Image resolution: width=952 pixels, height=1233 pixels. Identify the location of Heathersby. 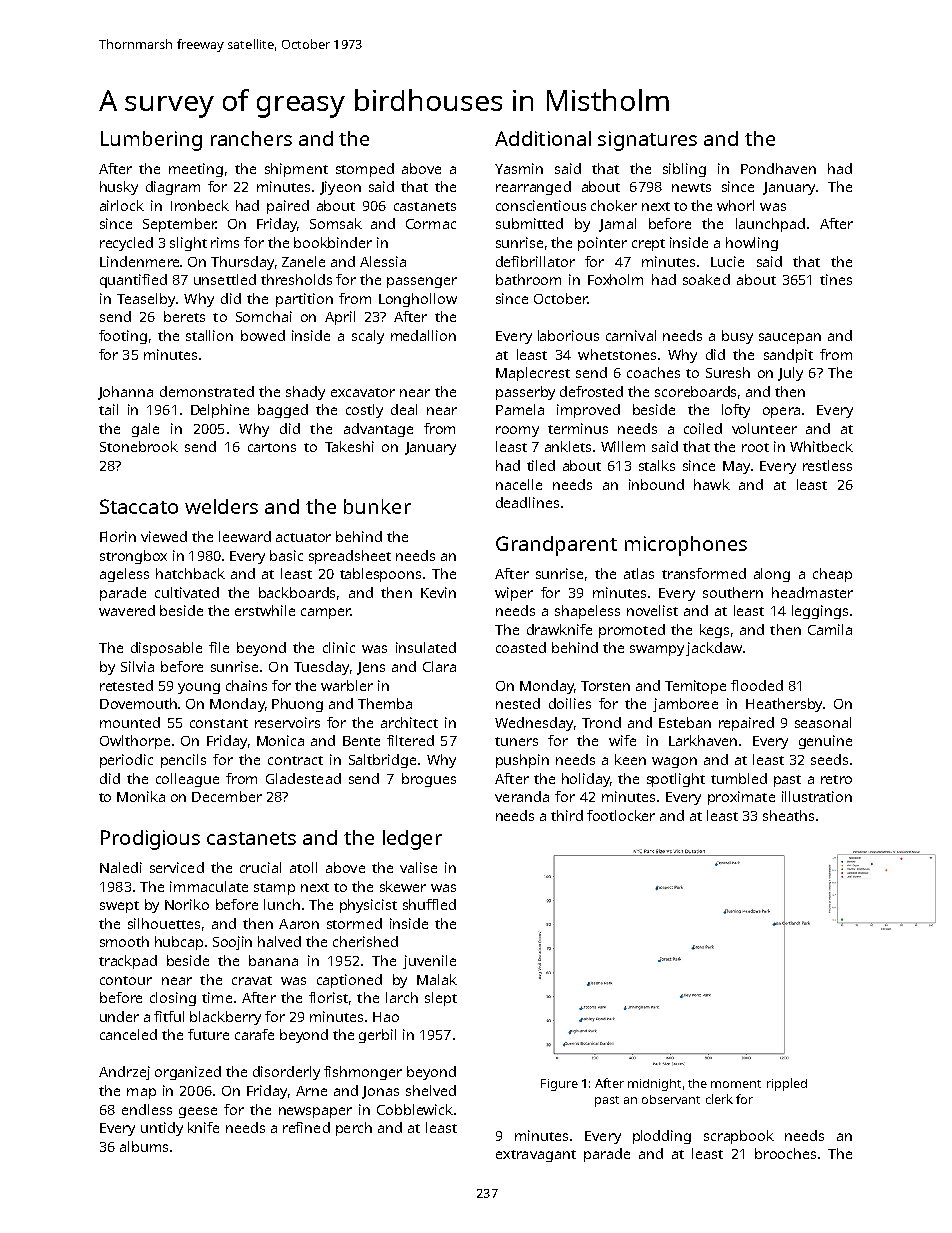
(784, 705).
